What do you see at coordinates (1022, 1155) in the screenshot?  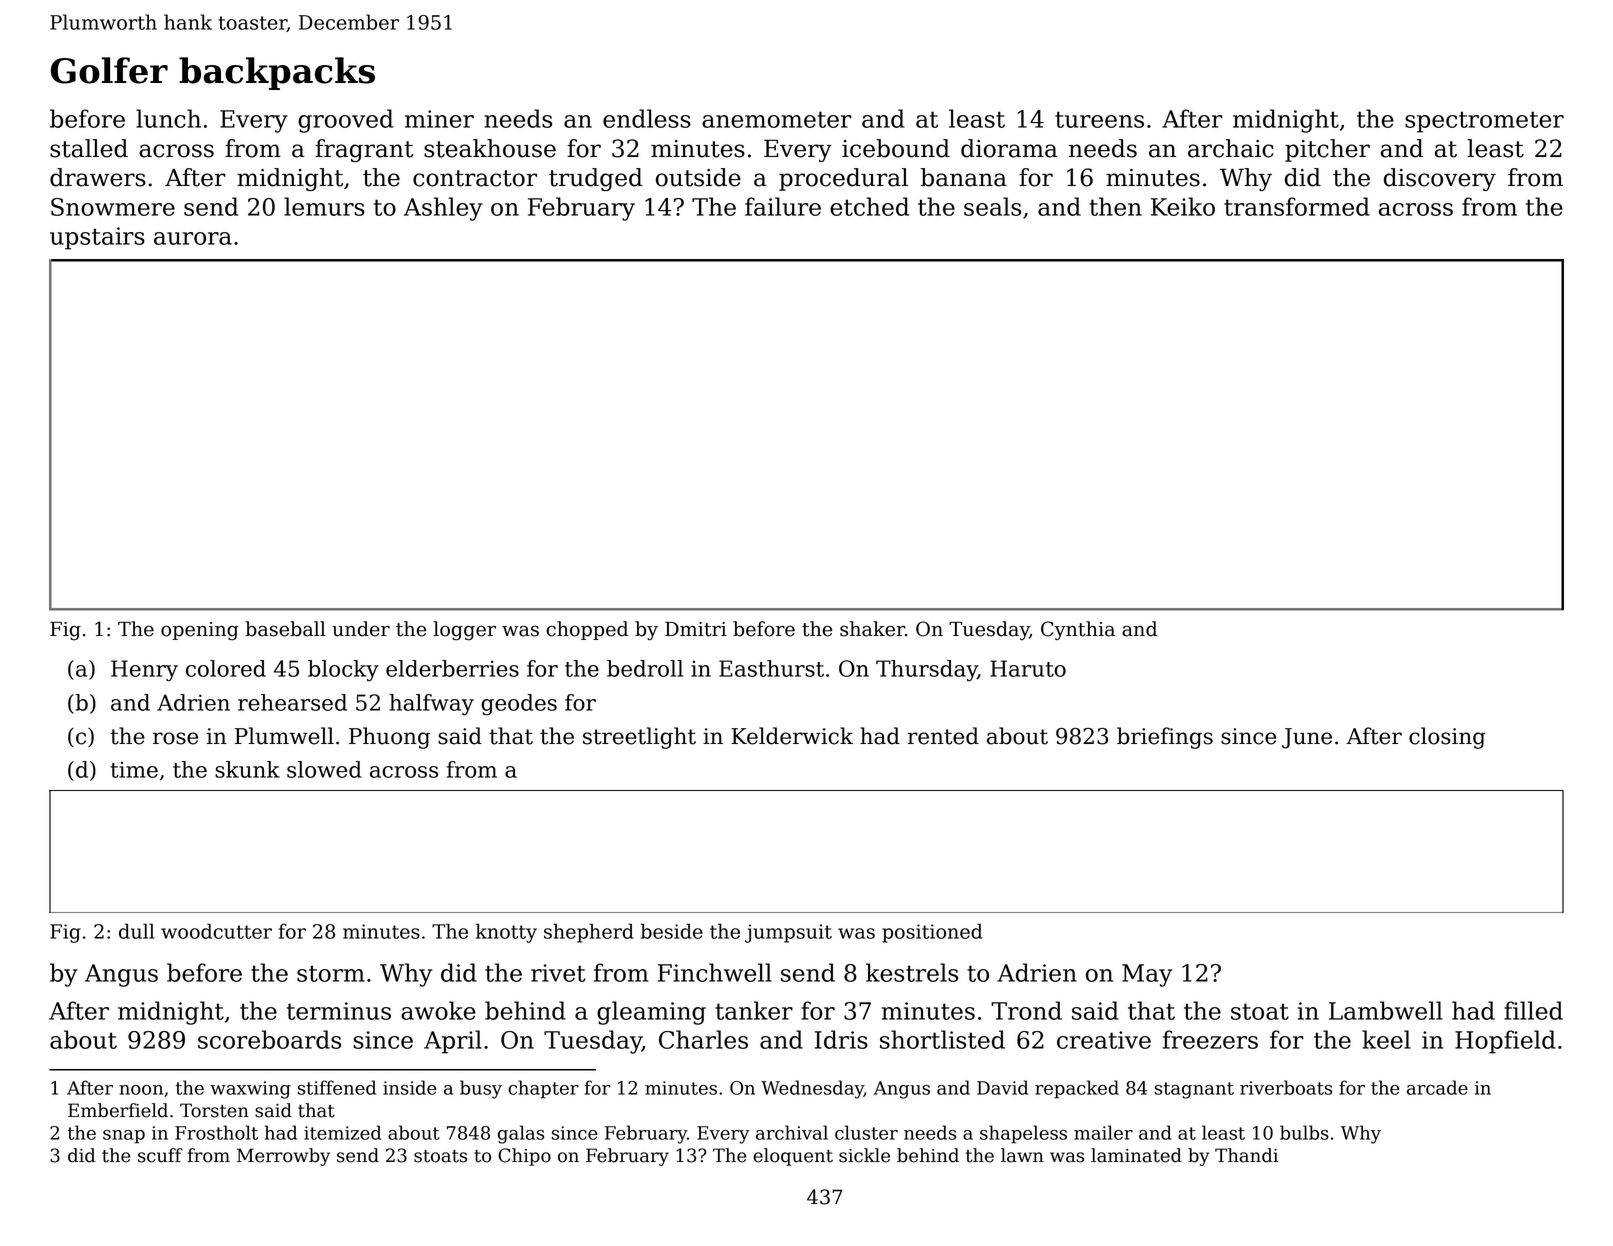 I see `lawn` at bounding box center [1022, 1155].
